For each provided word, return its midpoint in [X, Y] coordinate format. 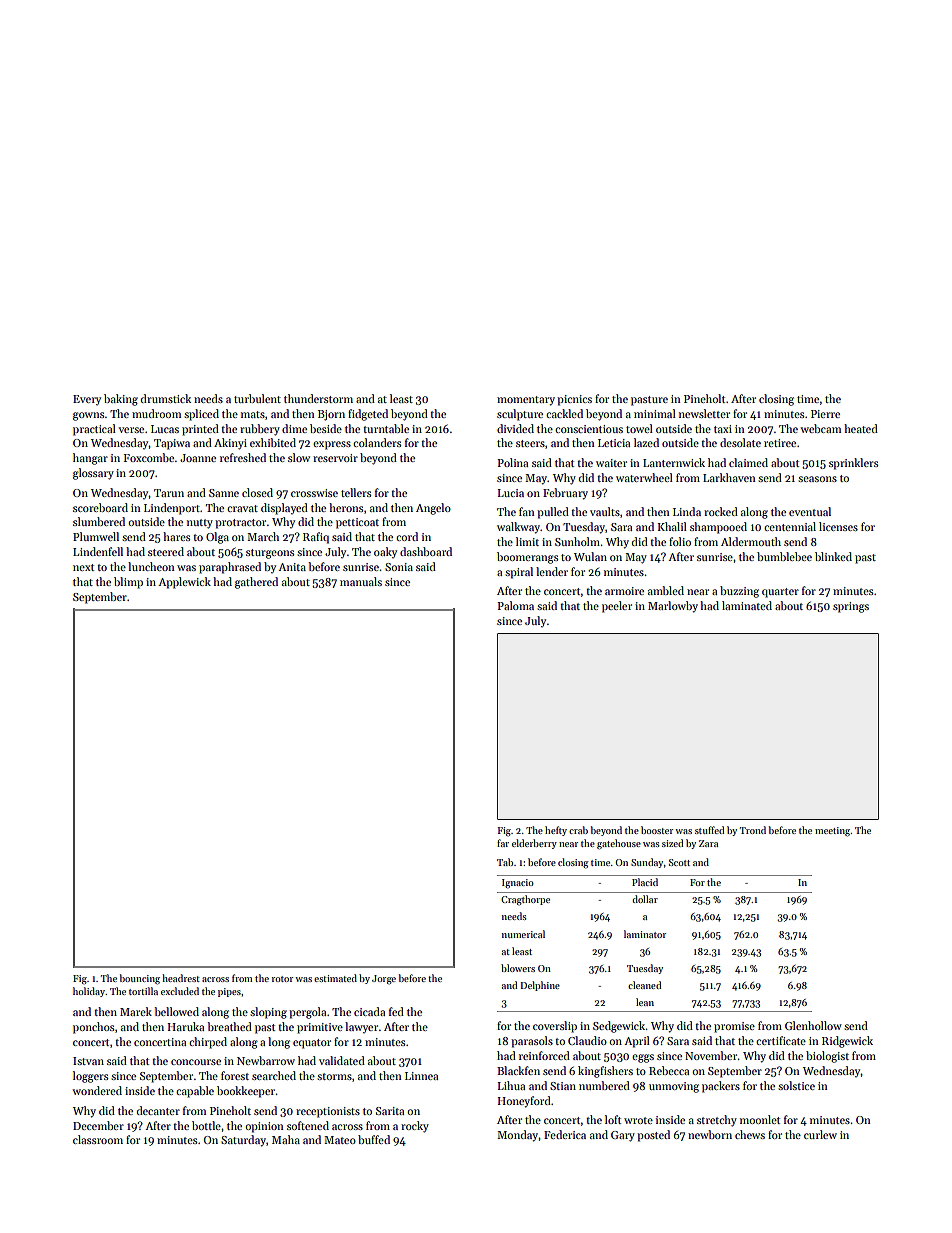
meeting [833, 832]
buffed [374, 1139]
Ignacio [518, 884]
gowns [88, 416]
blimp [128, 583]
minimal [655, 413]
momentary [526, 401]
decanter [158, 1110]
